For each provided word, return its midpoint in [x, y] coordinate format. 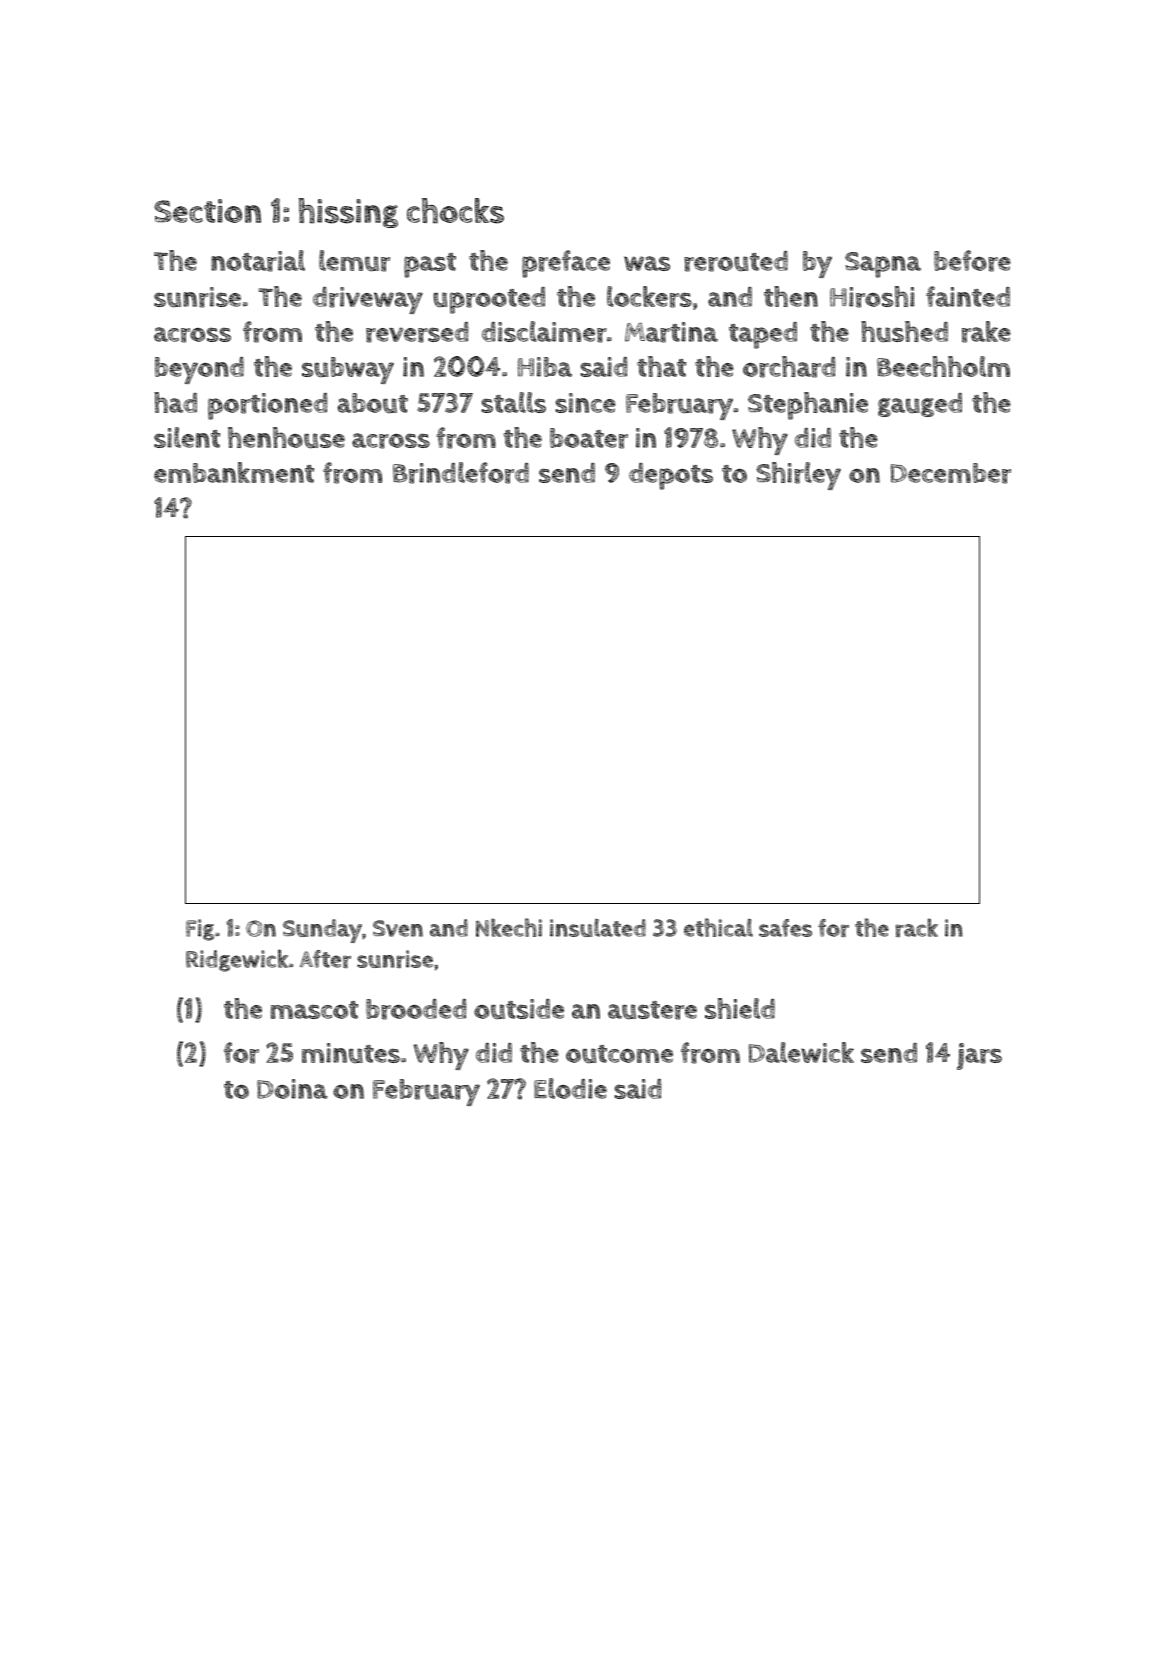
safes [785, 928]
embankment [234, 472]
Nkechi [509, 927]
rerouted [736, 261]
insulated [598, 928]
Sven [398, 928]
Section [207, 211]
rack [917, 927]
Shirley [798, 476]
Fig [200, 930]
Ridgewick [237, 960]
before [972, 261]
